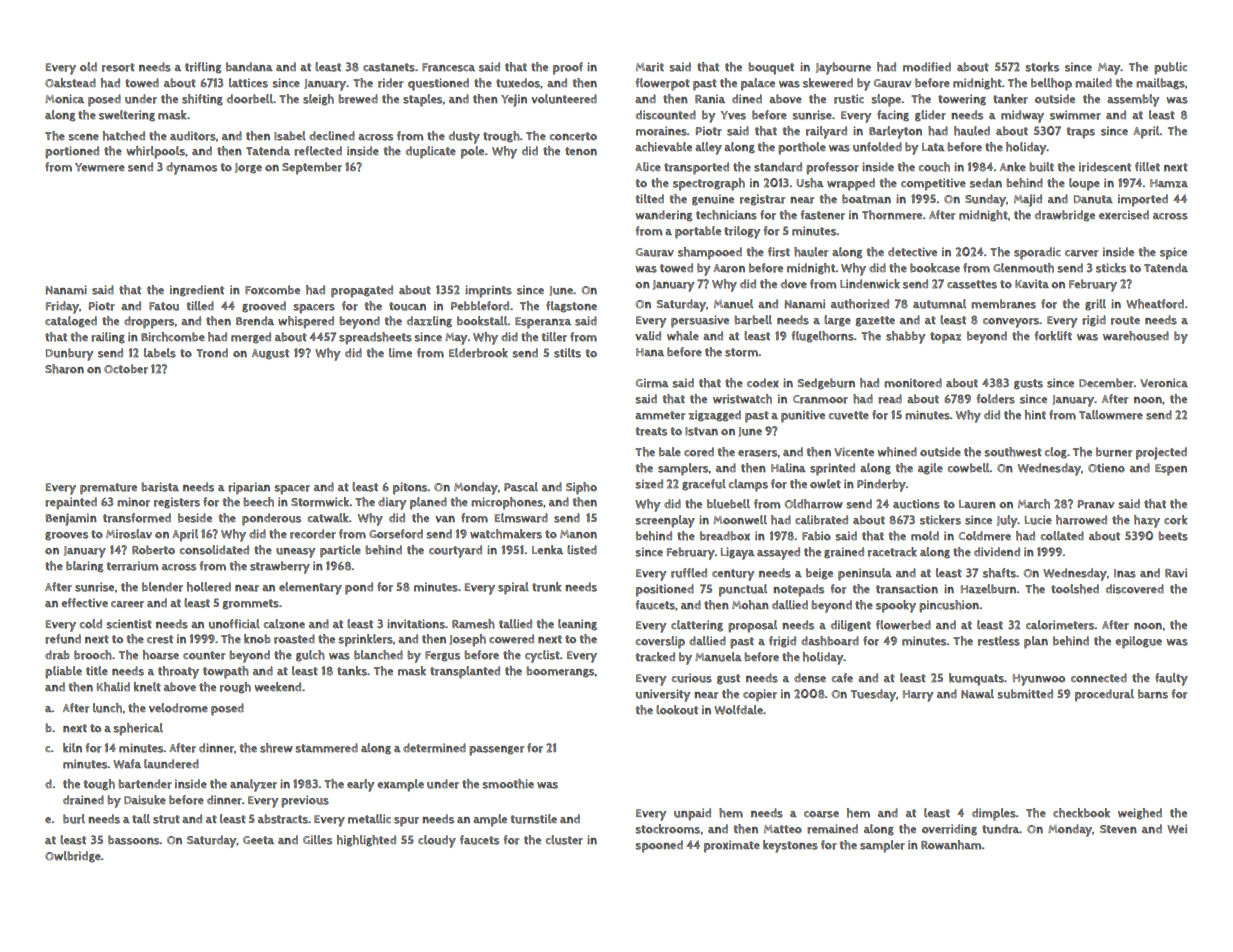 The width and height of the screenshot is (1233, 952). Describe the element at coordinates (732, 846) in the screenshot. I see `proximate` at that location.
